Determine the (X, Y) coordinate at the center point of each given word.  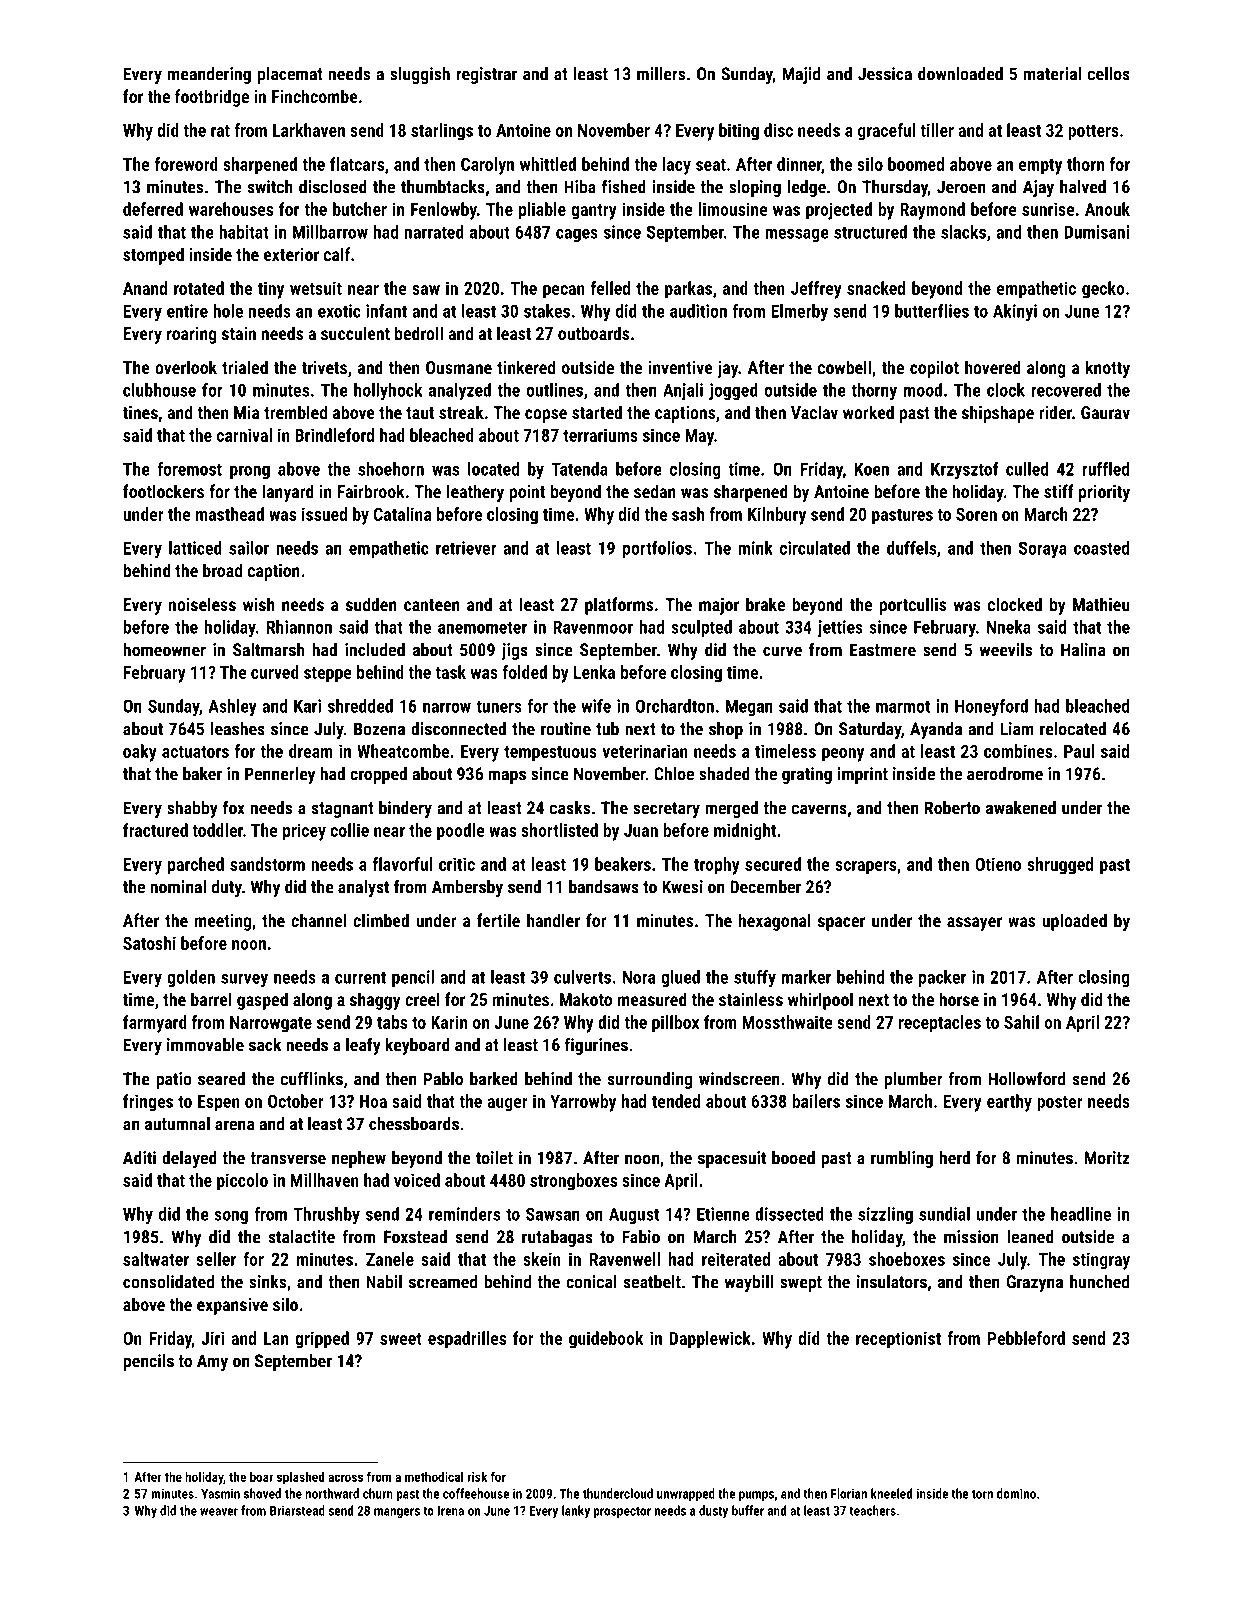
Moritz (1107, 1158)
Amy (212, 1362)
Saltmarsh (268, 650)
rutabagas (557, 1238)
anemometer (482, 628)
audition (698, 311)
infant (386, 311)
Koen (872, 469)
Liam (1017, 729)
